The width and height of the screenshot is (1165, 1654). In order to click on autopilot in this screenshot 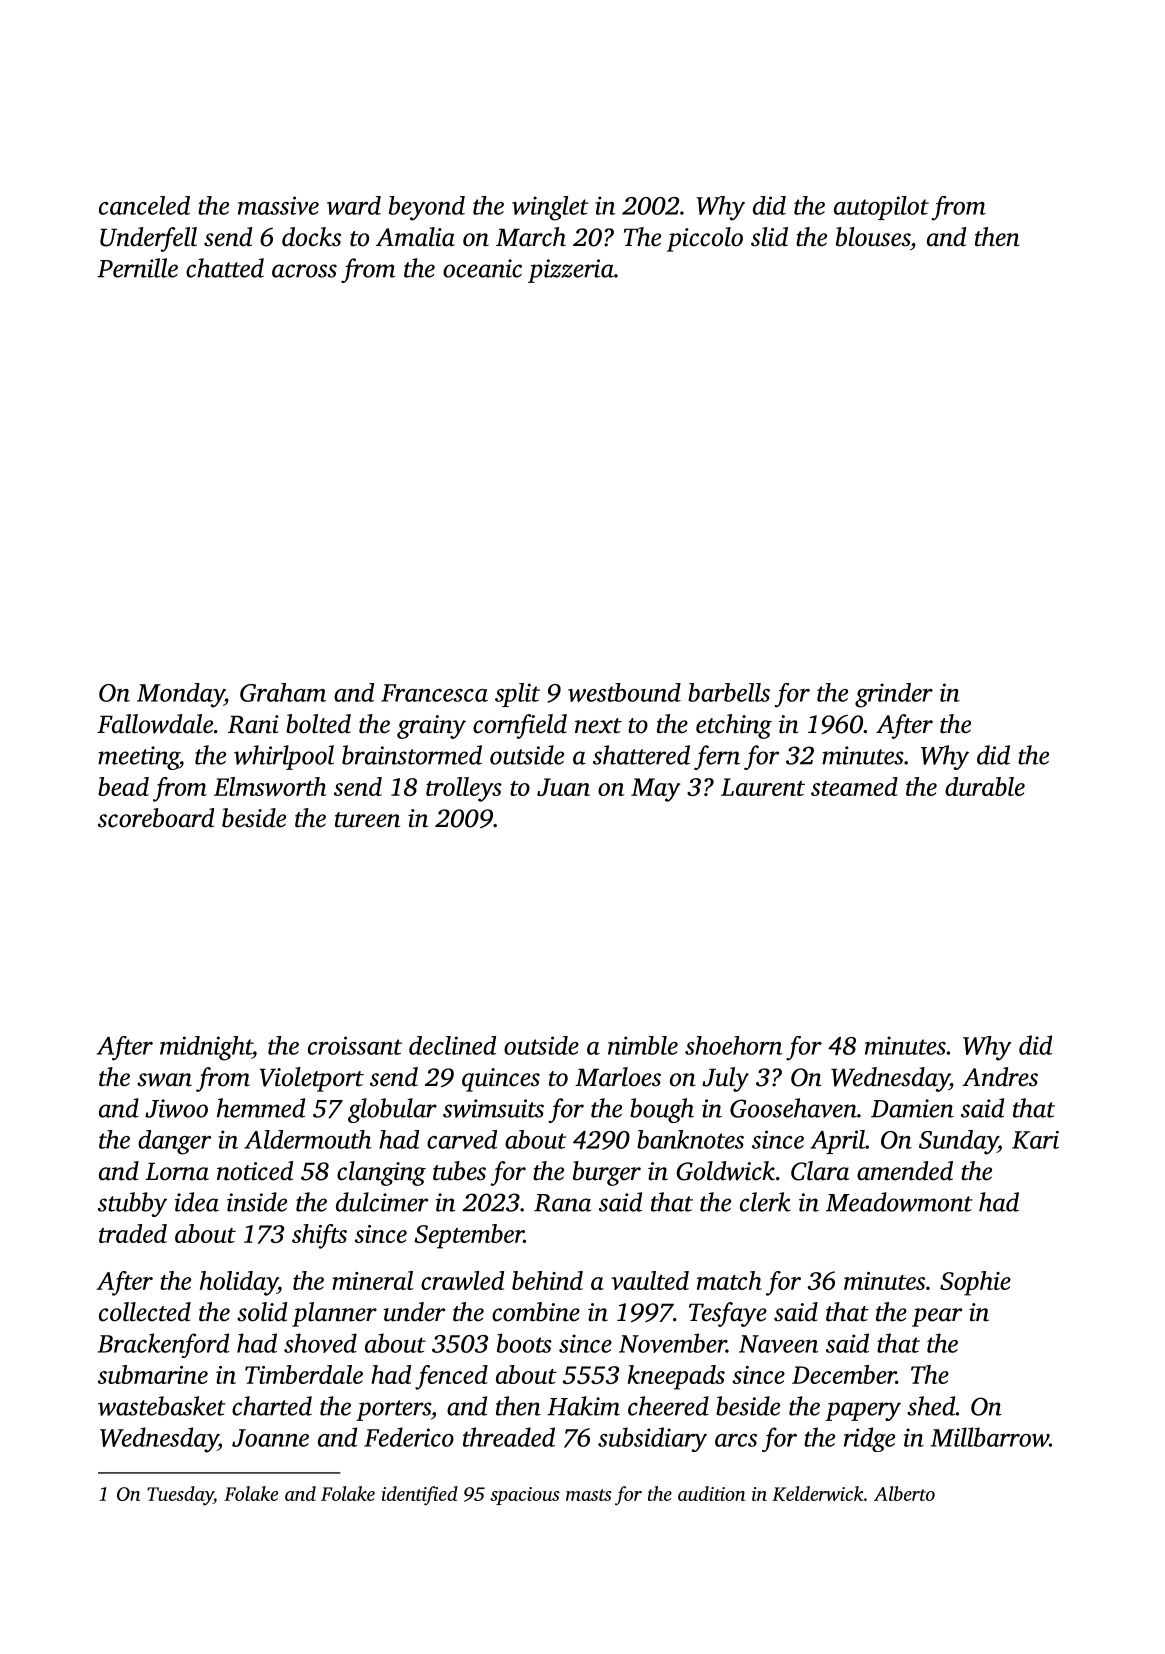, I will do `click(881, 208)`.
